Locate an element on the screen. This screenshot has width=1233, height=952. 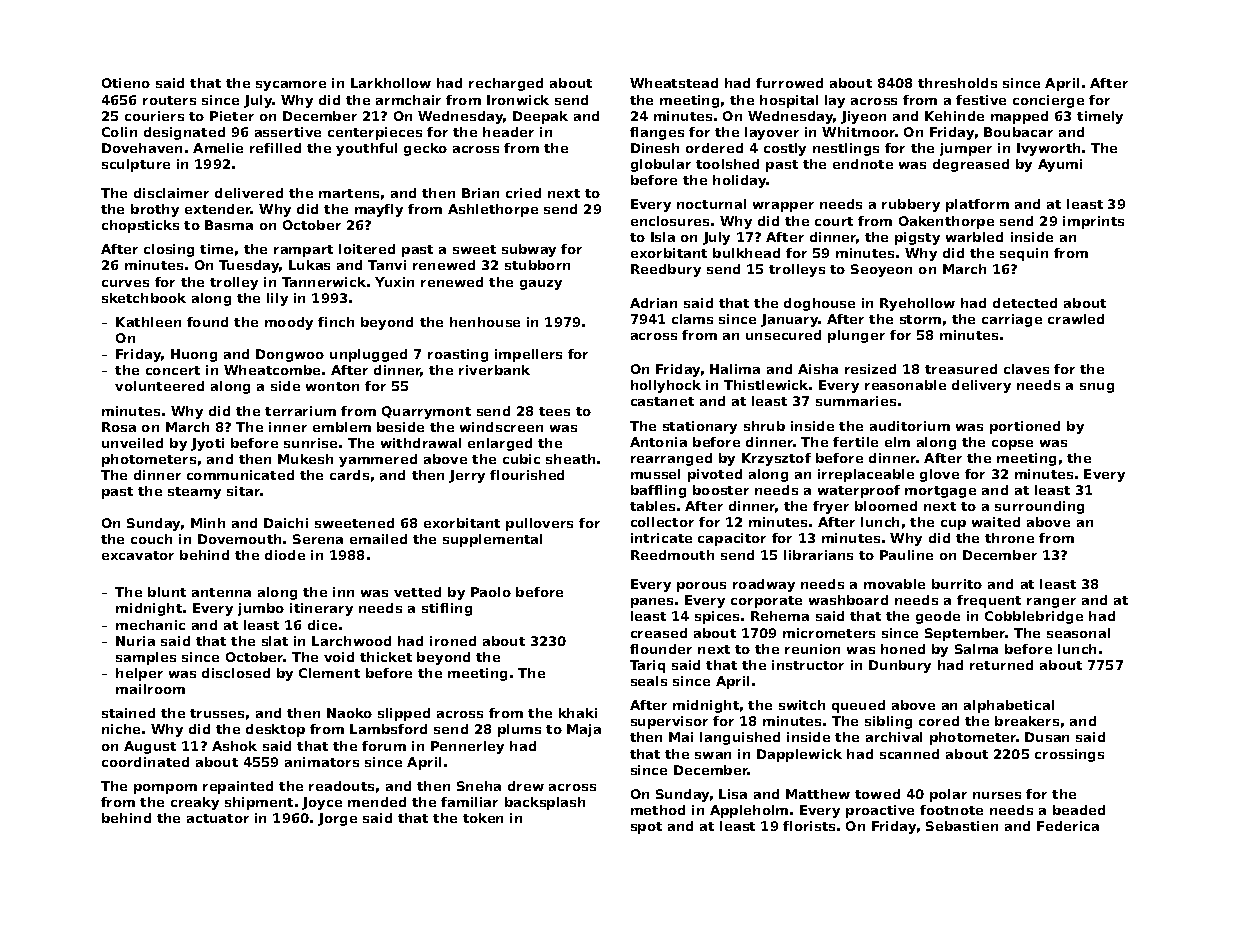
impellers is located at coordinates (528, 355).
